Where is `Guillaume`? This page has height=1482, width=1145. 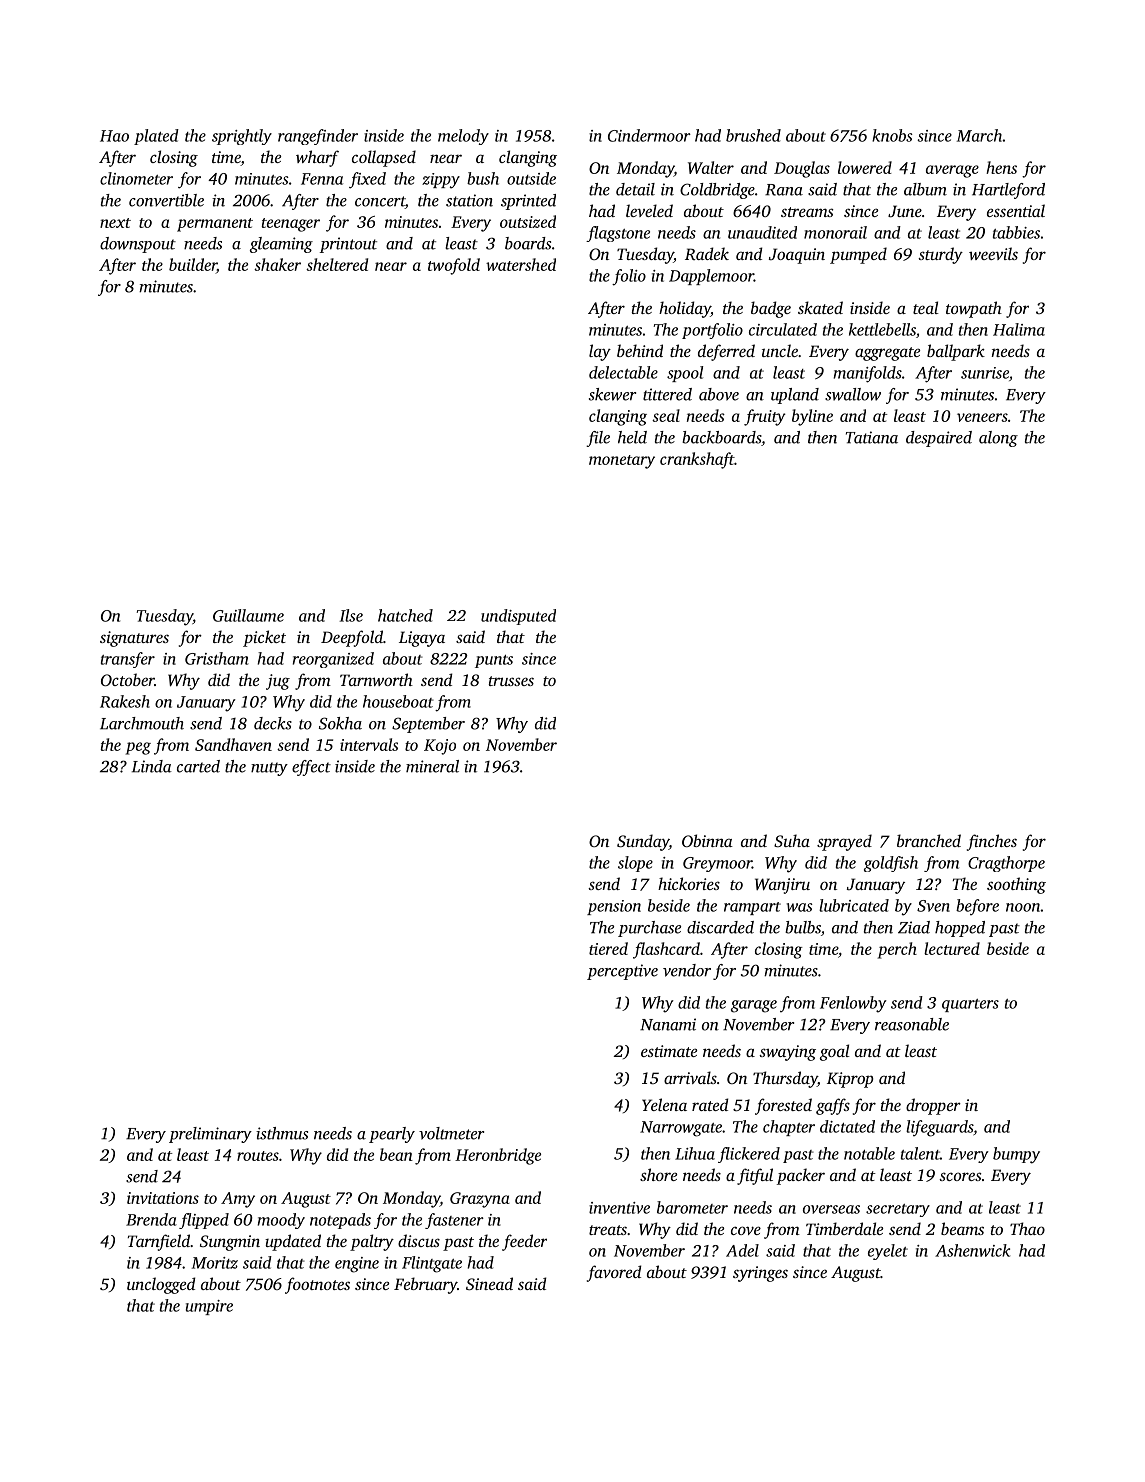 Guillaume is located at coordinates (248, 615).
